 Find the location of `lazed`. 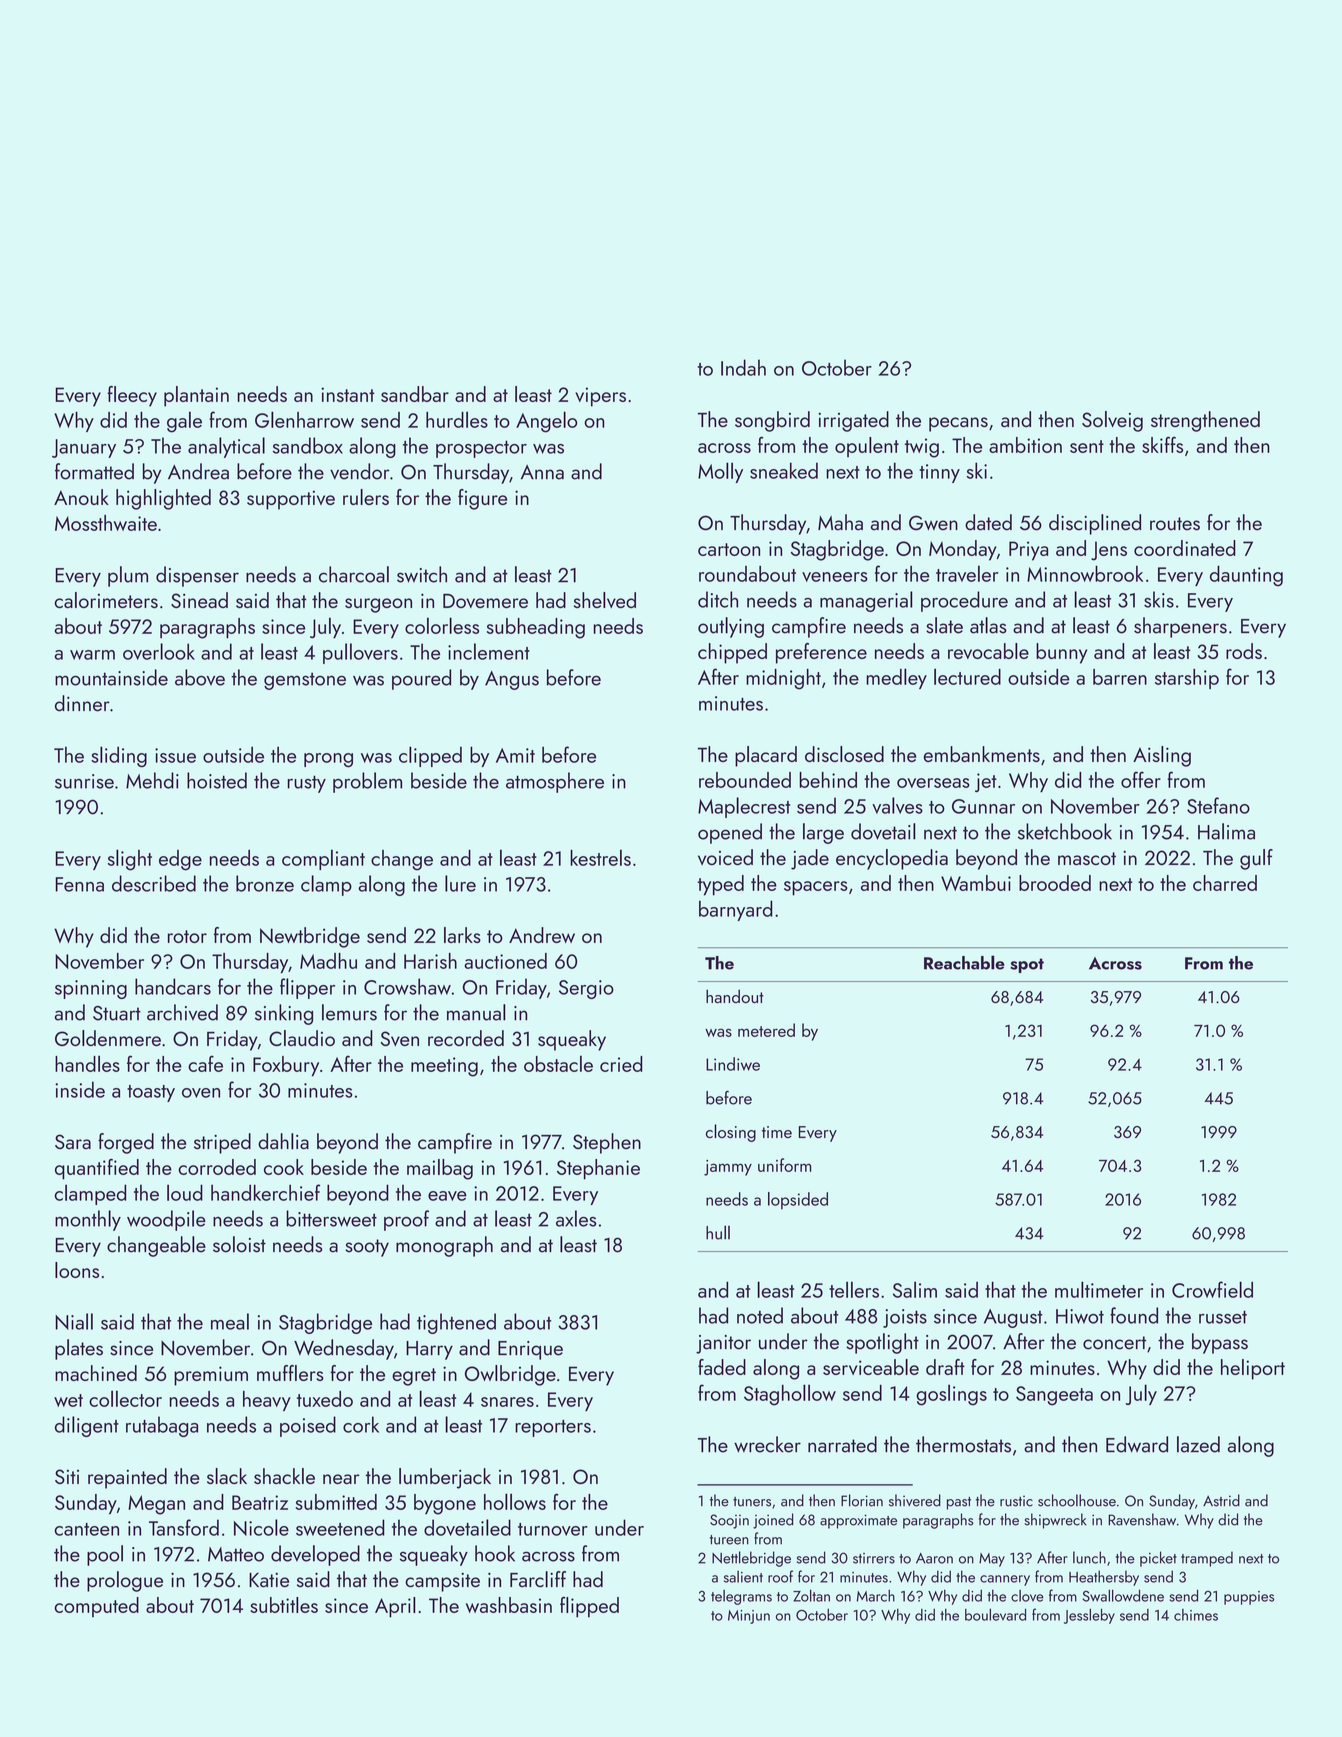

lazed is located at coordinates (1198, 1444).
